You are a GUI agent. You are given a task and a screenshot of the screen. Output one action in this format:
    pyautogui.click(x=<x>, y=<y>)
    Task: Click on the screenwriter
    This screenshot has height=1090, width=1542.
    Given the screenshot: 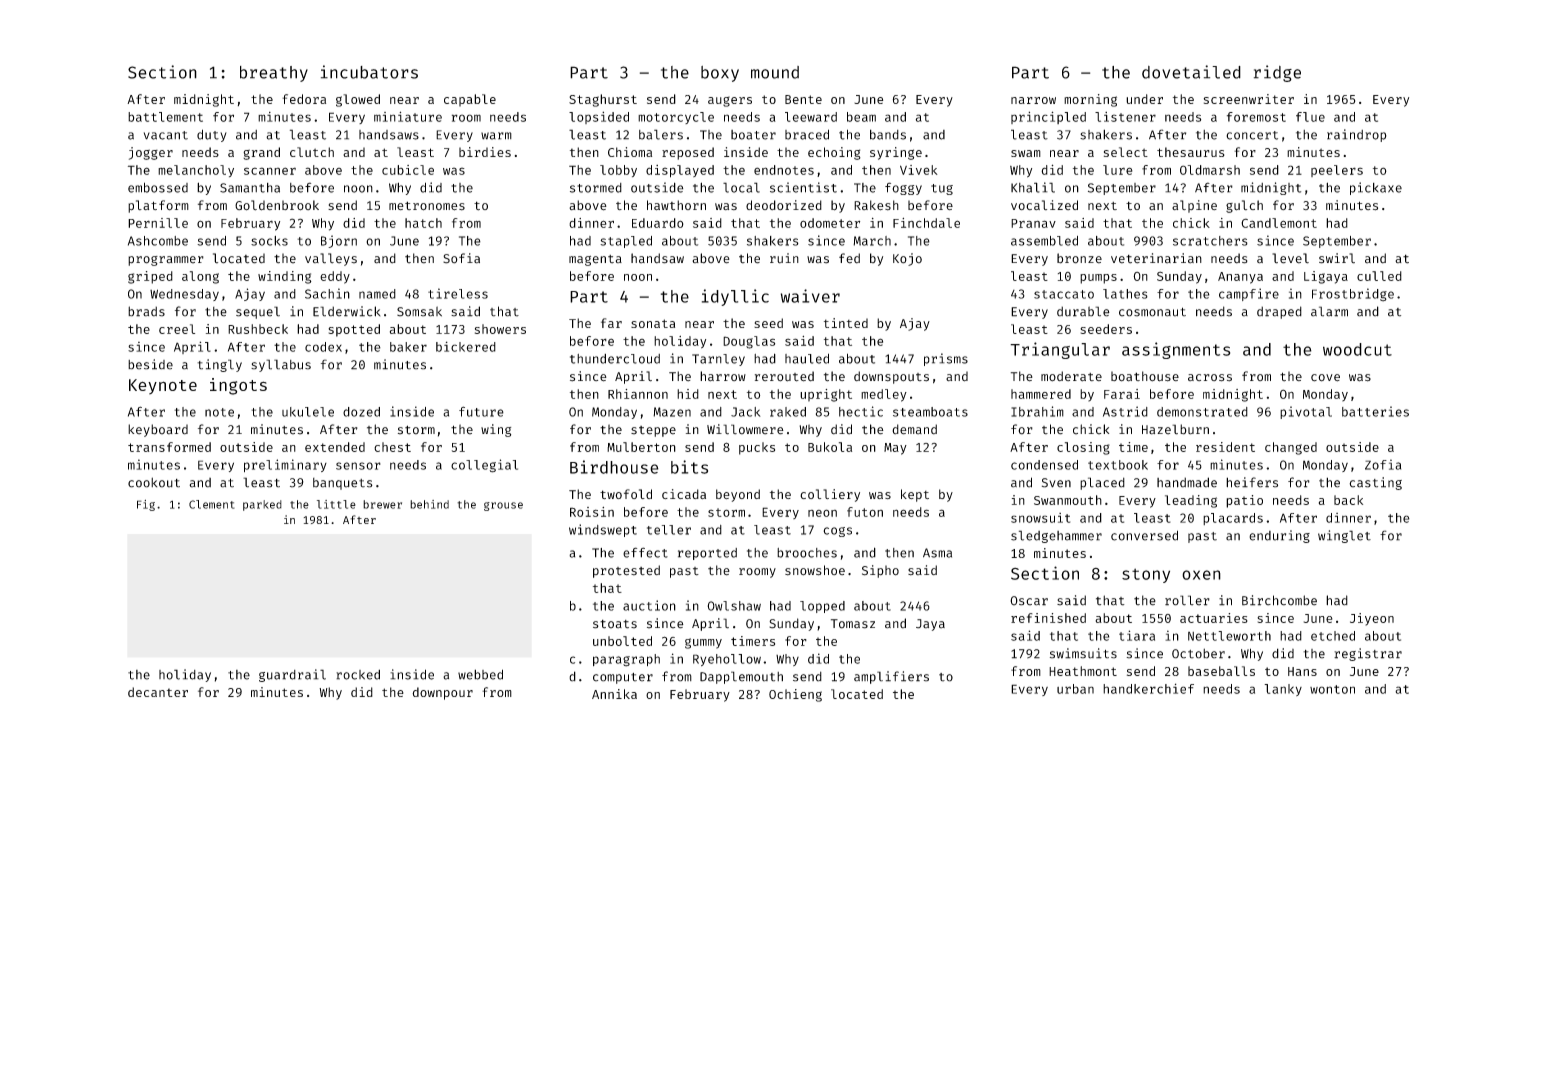 What is the action you would take?
    pyautogui.click(x=1249, y=99)
